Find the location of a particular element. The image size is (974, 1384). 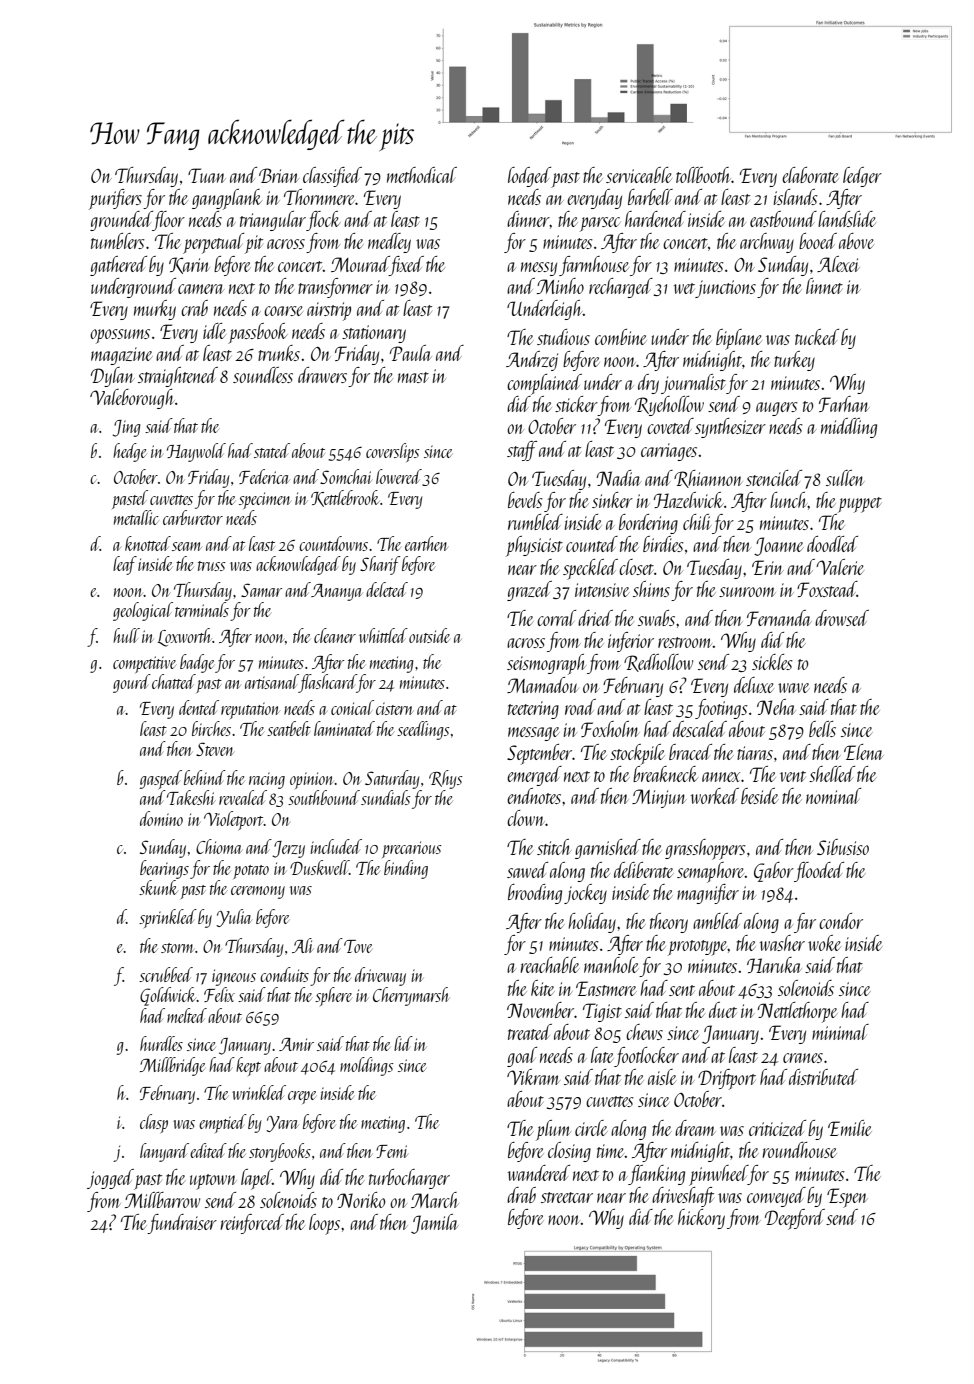

landslide is located at coordinates (847, 219).
